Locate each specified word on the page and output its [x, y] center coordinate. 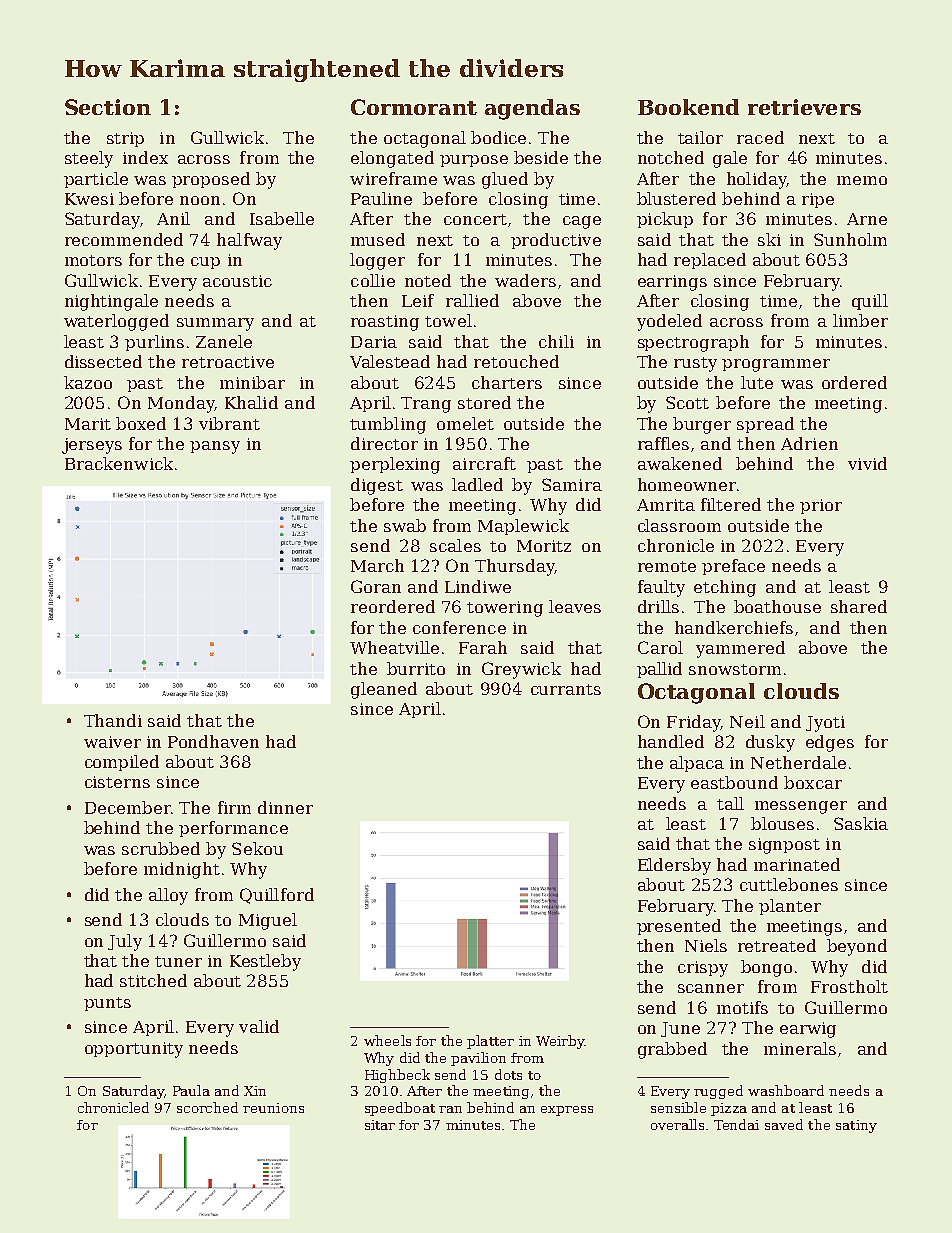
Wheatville [394, 647]
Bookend [688, 107]
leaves [575, 606]
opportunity [134, 1050]
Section [108, 107]
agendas [532, 109]
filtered [731, 504]
